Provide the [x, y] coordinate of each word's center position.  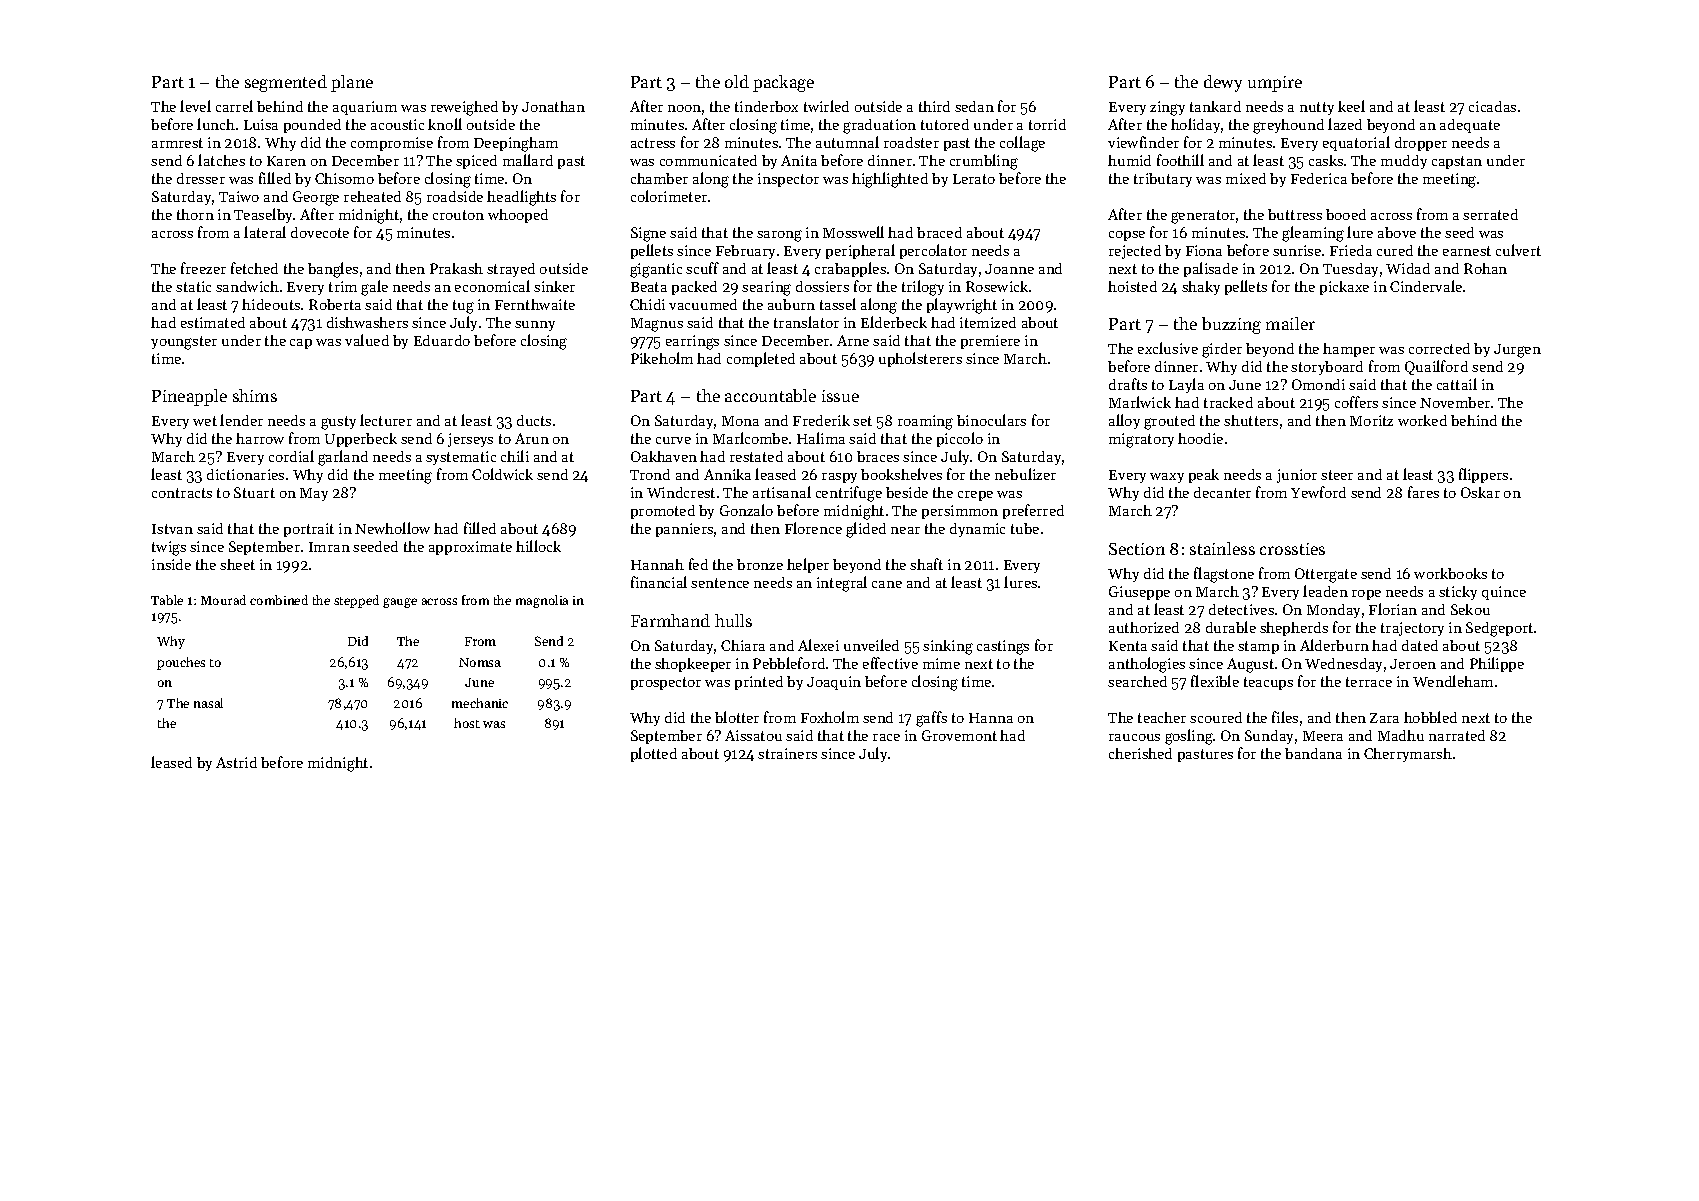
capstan [1457, 162]
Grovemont [959, 735]
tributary [1163, 180]
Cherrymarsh [1408, 755]
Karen [286, 161]
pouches [181, 663]
